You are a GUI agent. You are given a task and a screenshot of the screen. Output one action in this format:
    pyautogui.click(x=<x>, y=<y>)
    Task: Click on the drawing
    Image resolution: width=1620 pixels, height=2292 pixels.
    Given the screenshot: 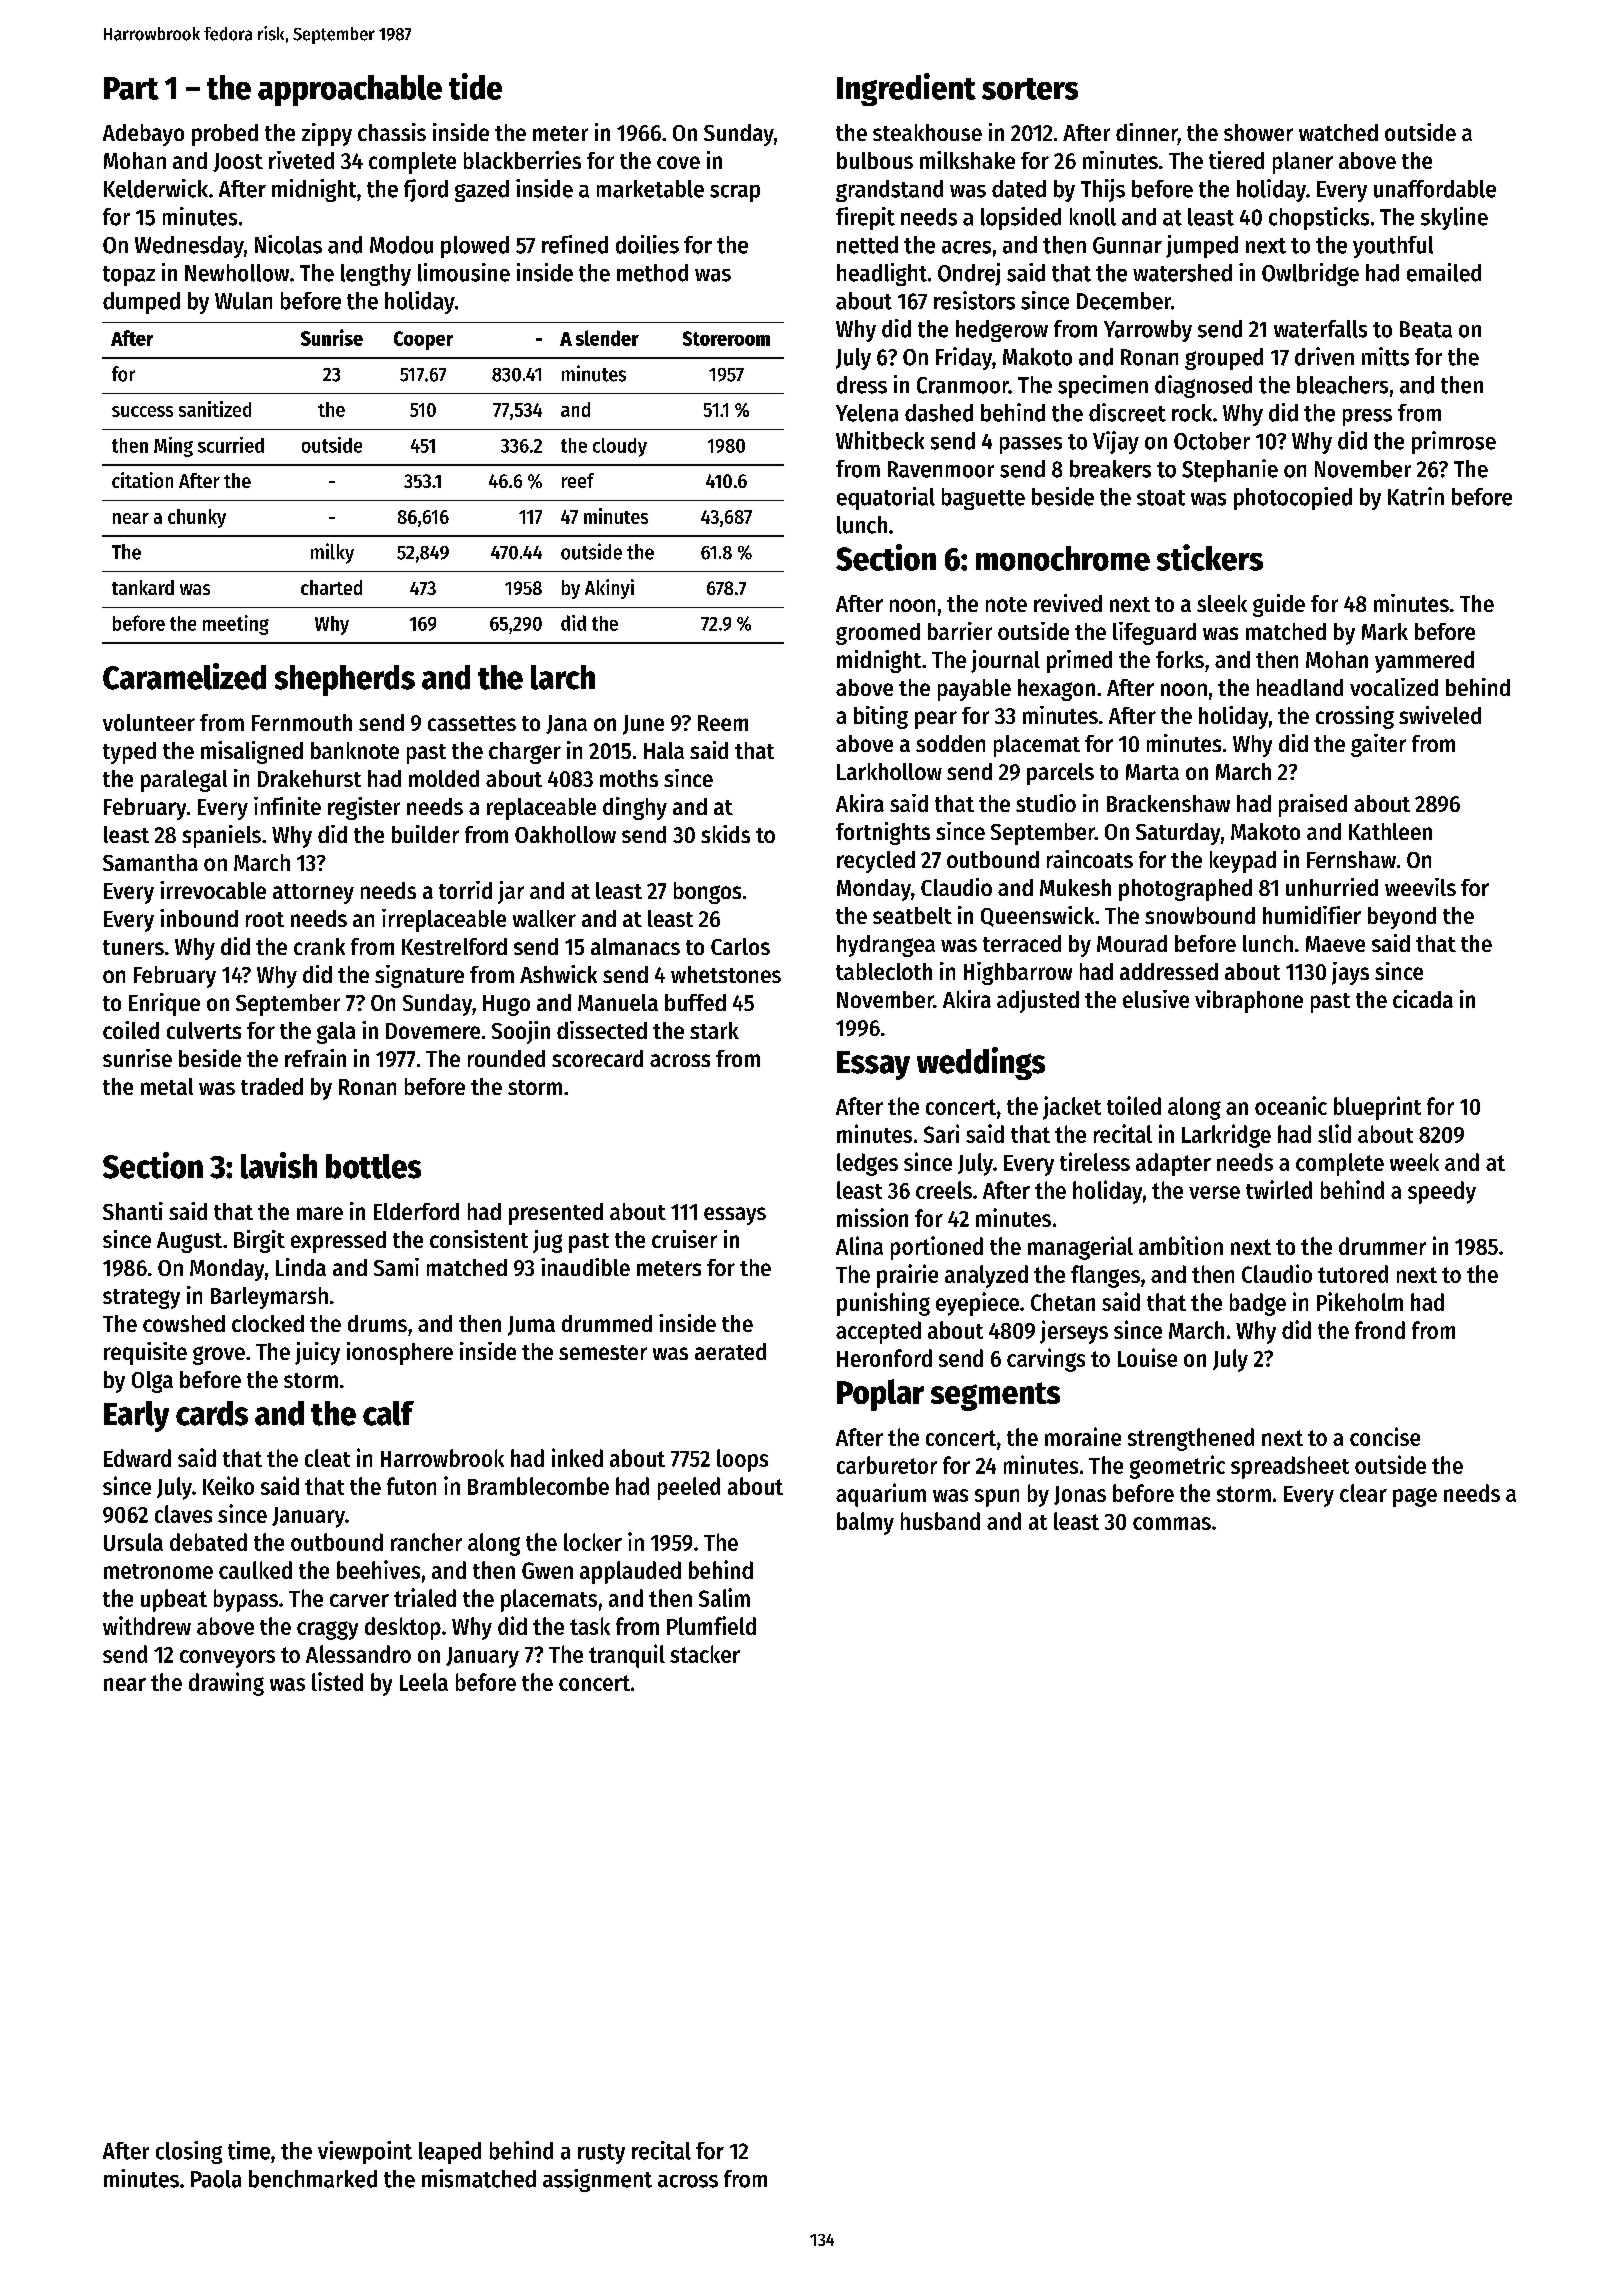 What is the action you would take?
    pyautogui.click(x=226, y=1684)
